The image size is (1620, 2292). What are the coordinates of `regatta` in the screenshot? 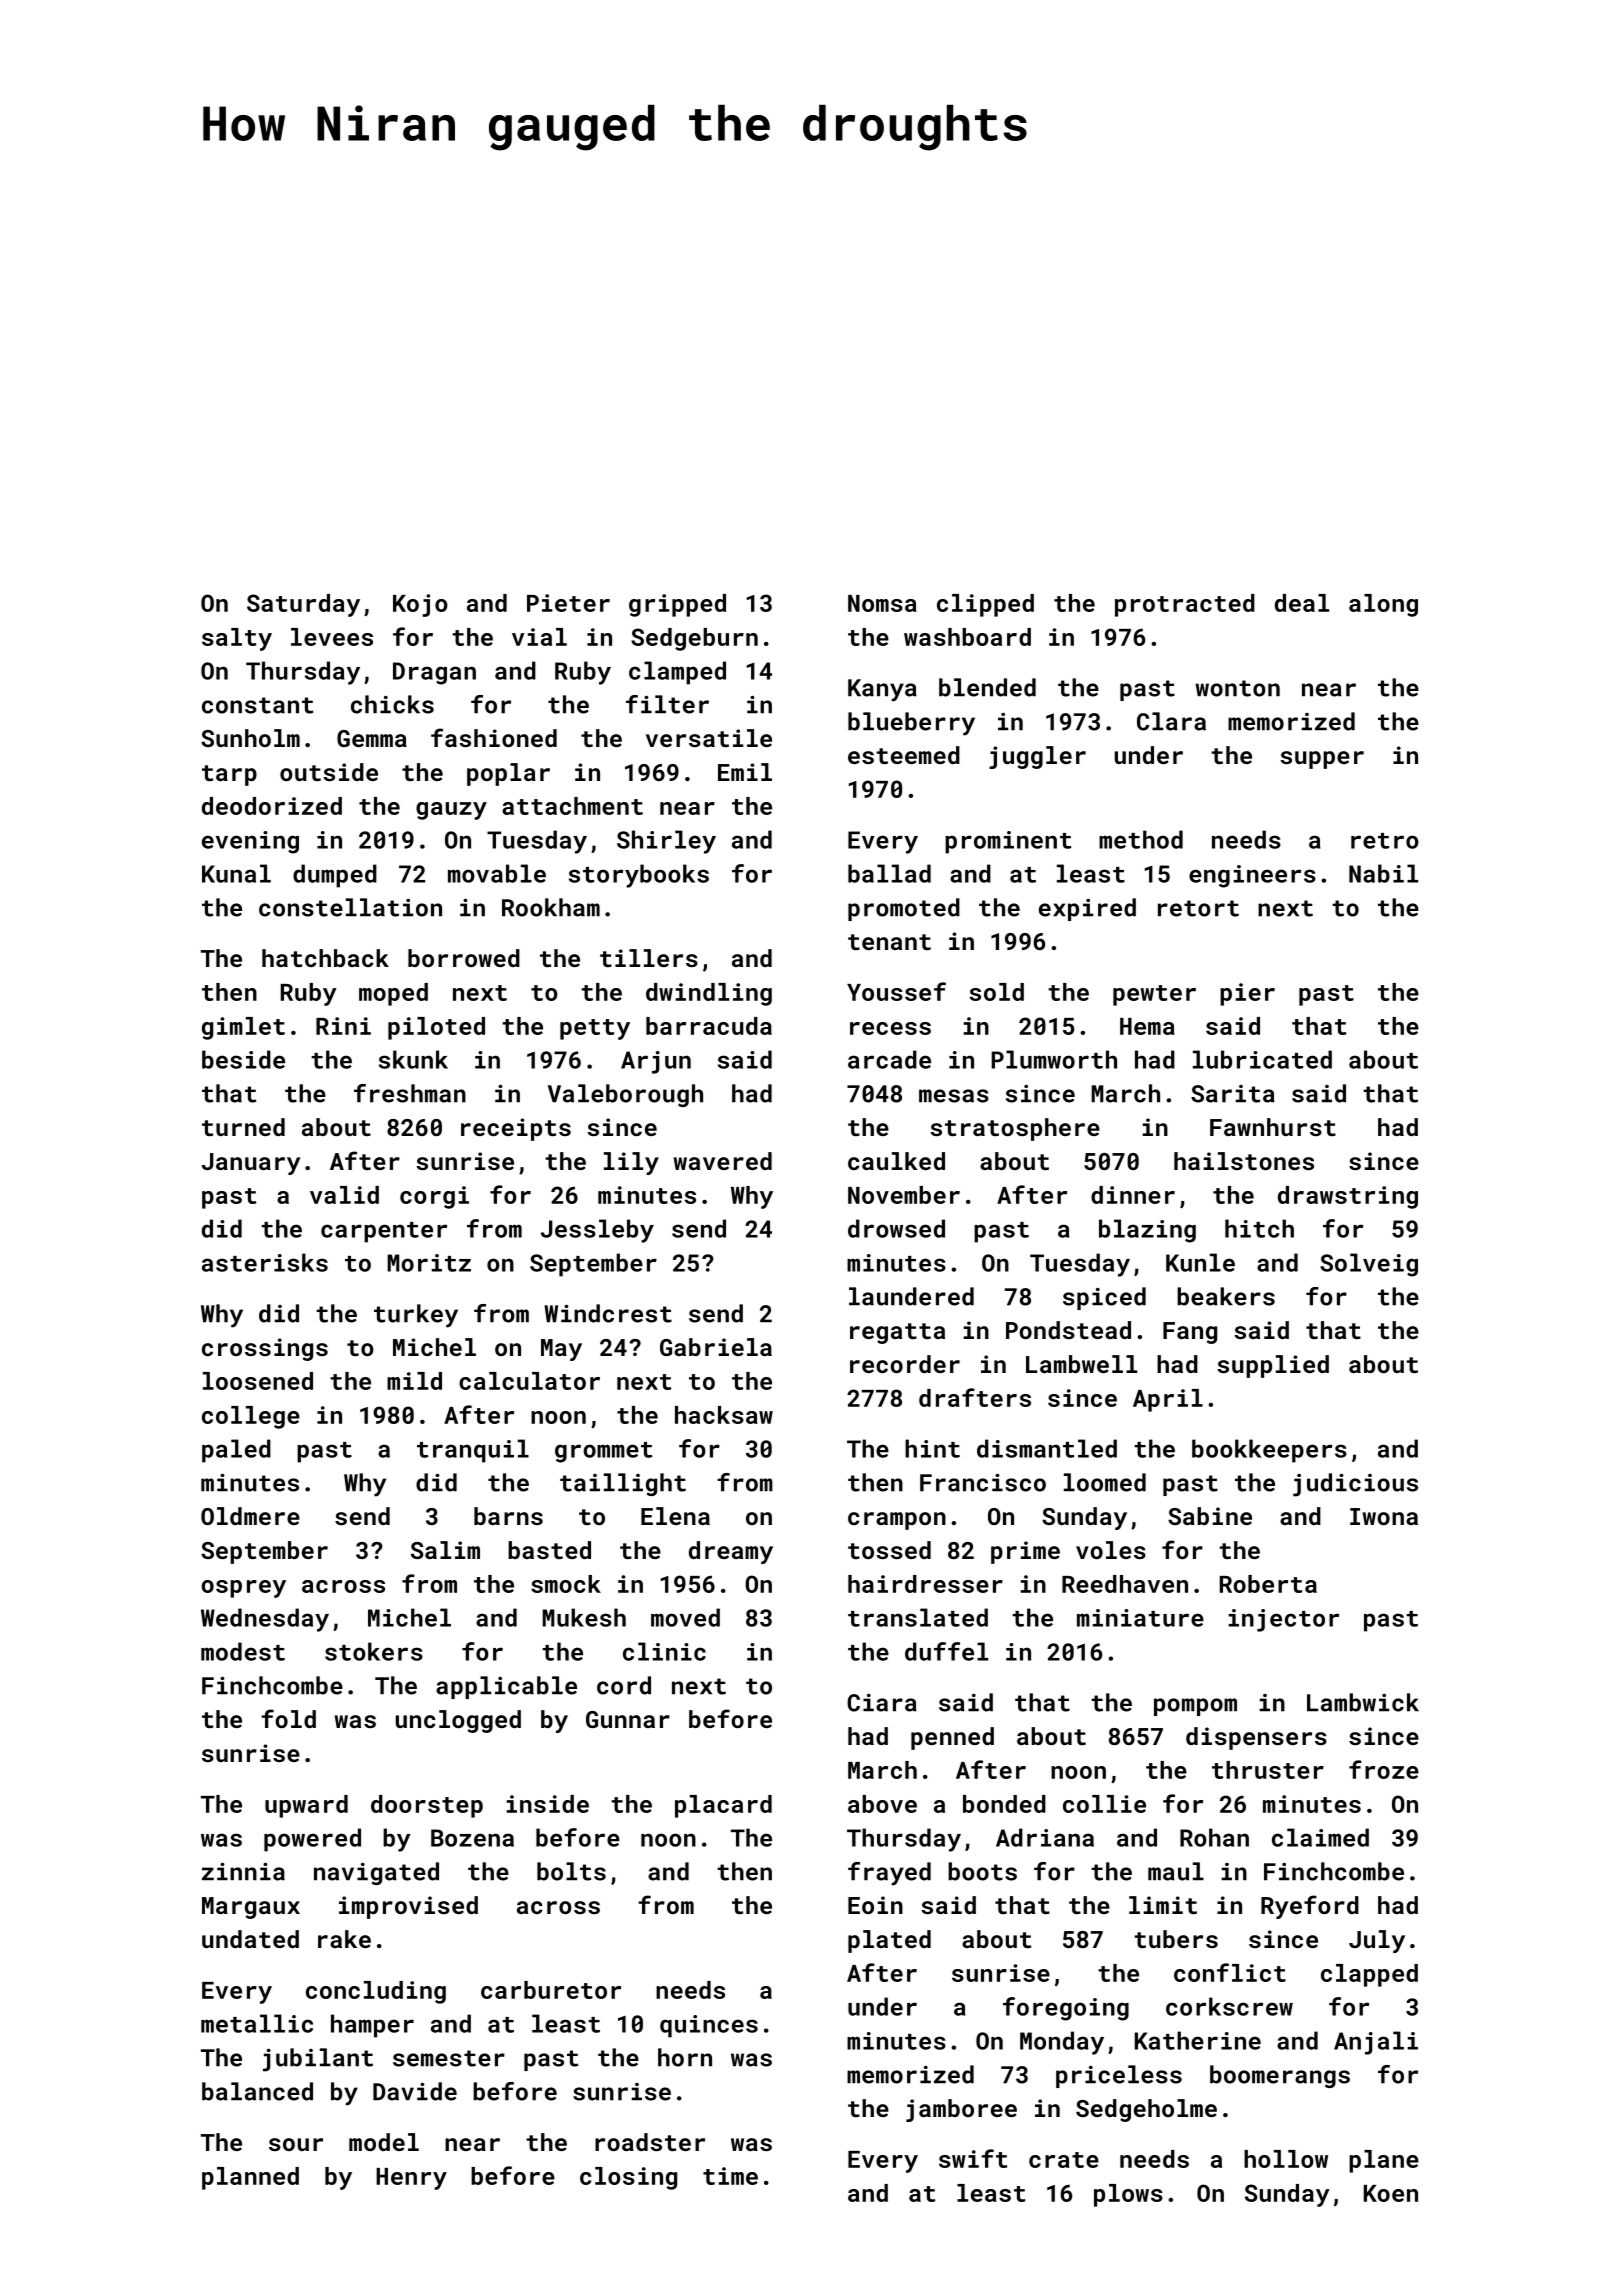 It's located at (897, 1333).
